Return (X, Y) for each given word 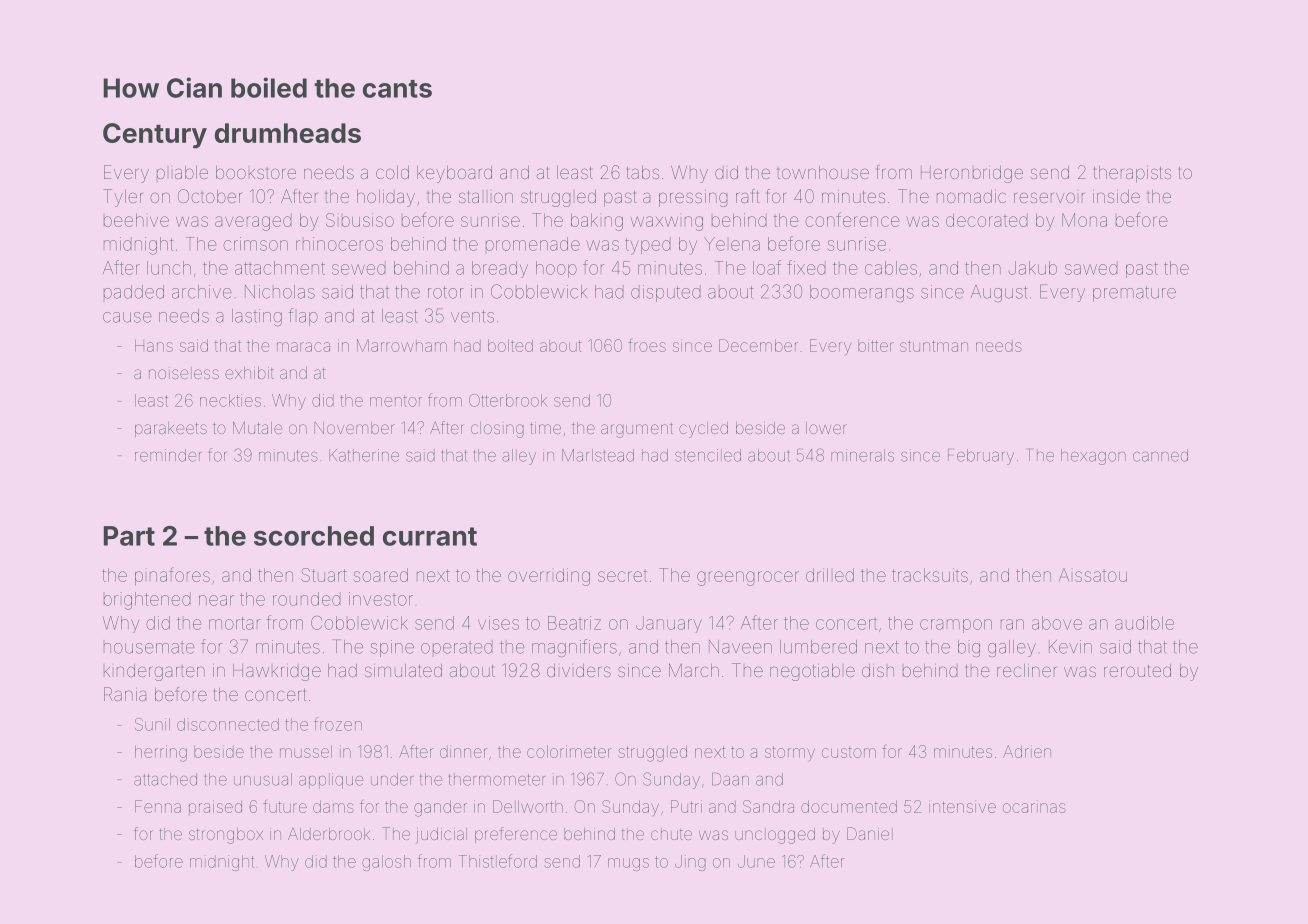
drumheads (288, 133)
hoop (556, 269)
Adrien (1027, 751)
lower (826, 428)
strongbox (226, 836)
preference (516, 835)
